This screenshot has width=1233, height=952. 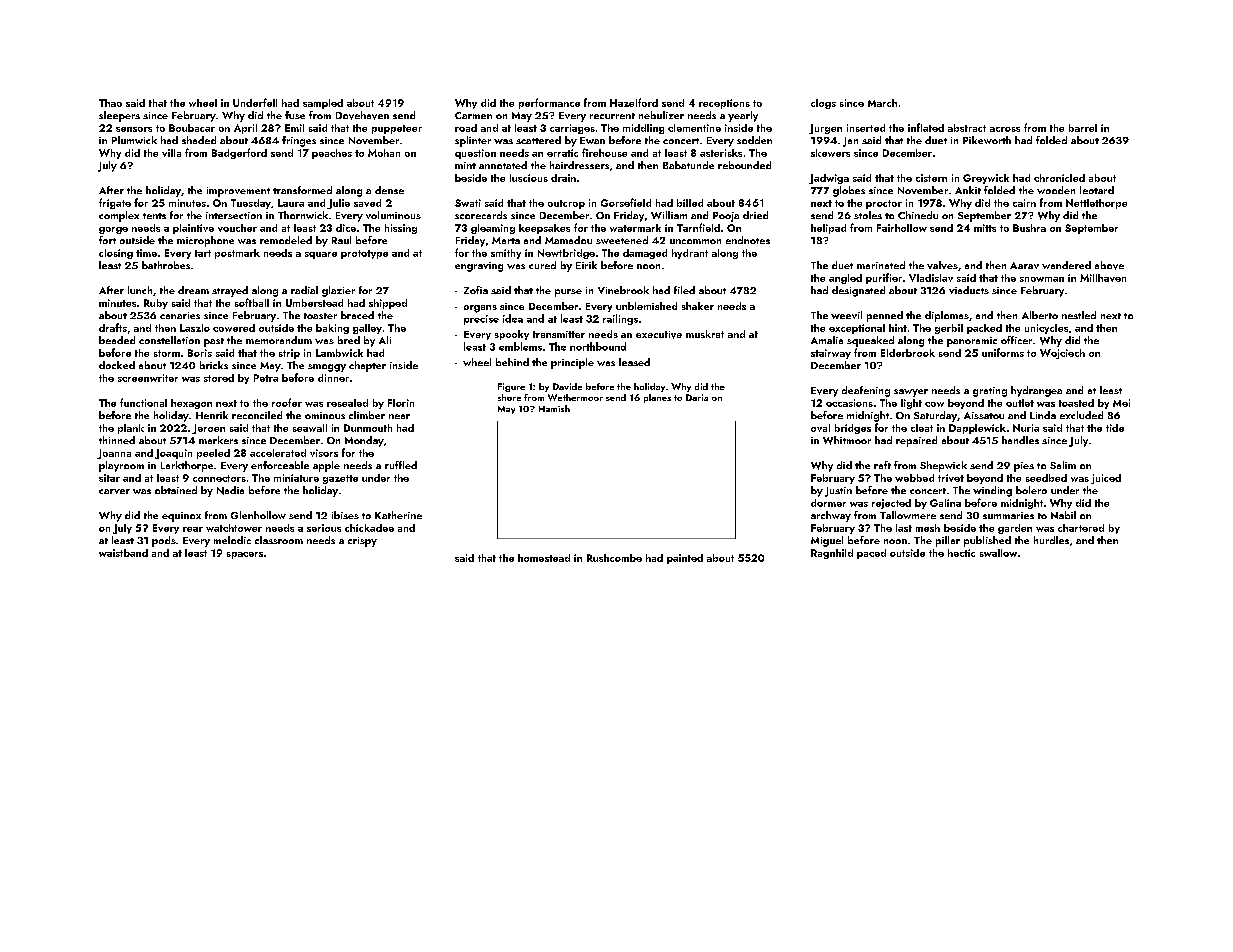 I want to click on Greywick, so click(x=986, y=179).
